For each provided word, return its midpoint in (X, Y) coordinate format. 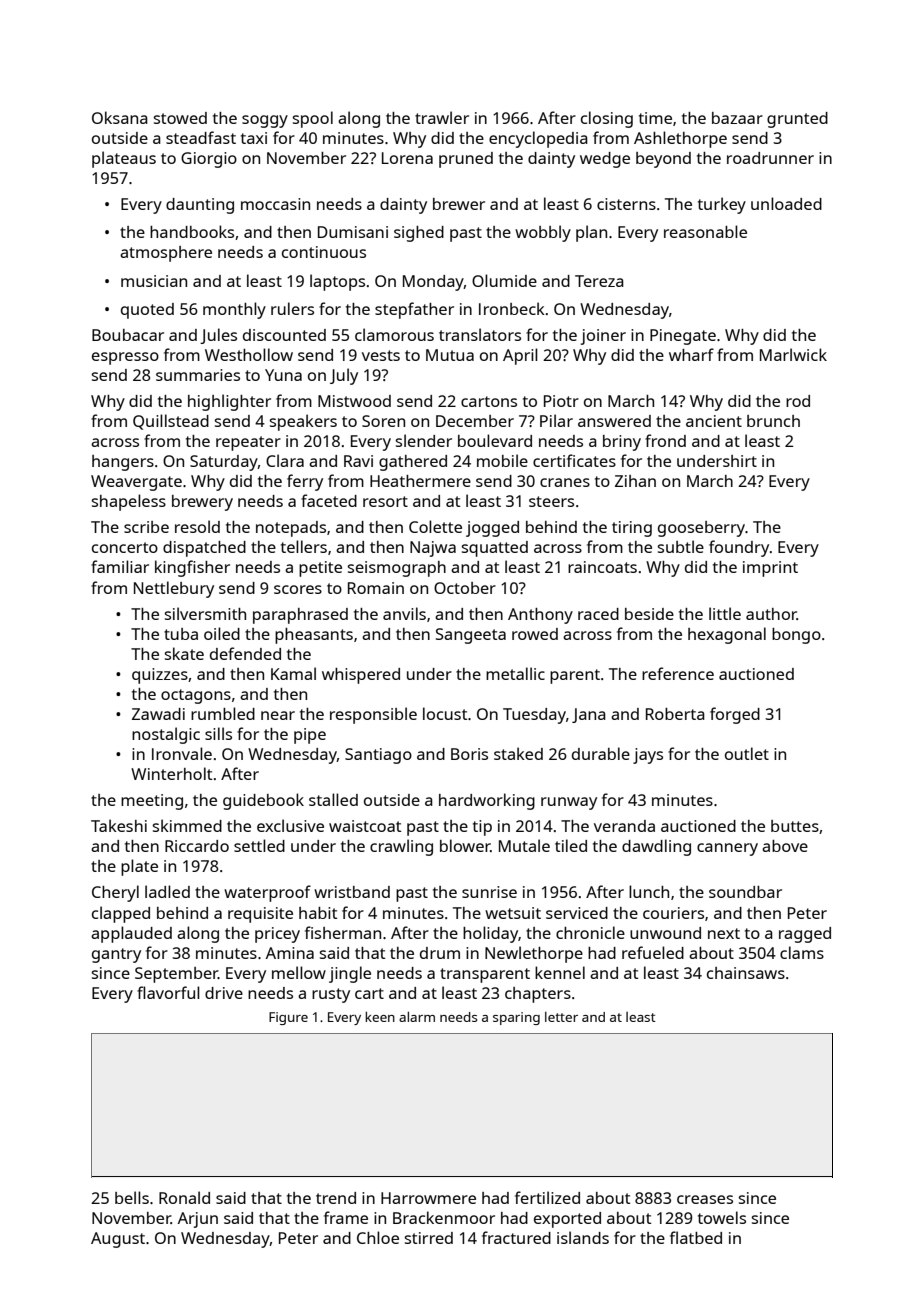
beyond (663, 160)
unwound (665, 933)
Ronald (184, 1197)
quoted (147, 311)
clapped (121, 914)
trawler (442, 117)
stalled (333, 799)
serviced (577, 913)
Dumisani (353, 232)
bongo (796, 636)
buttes (795, 826)
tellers (304, 546)
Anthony (540, 616)
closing (607, 119)
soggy (265, 121)
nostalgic (166, 735)
